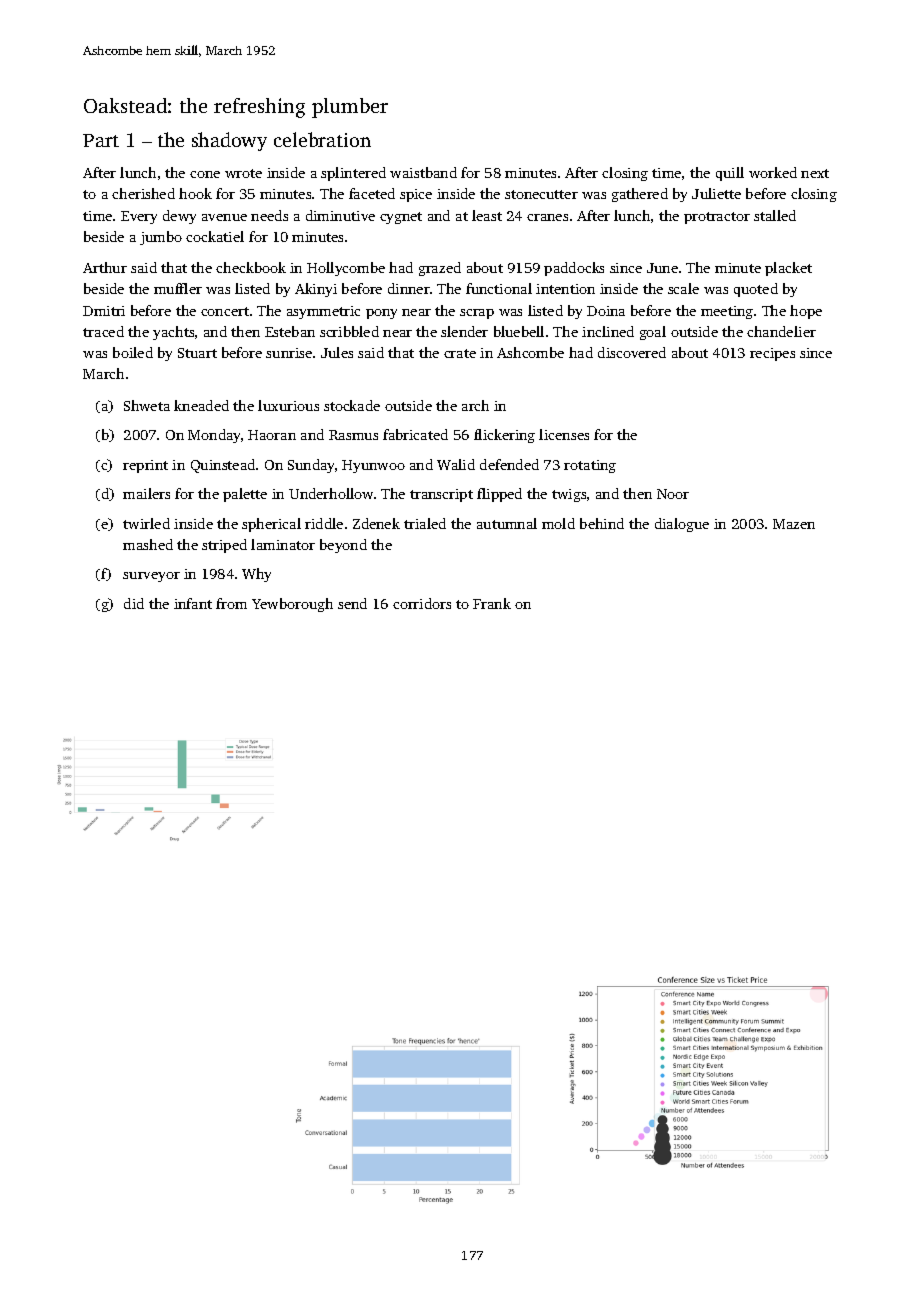  What do you see at coordinates (101, 140) in the screenshot?
I see `Part` at bounding box center [101, 140].
